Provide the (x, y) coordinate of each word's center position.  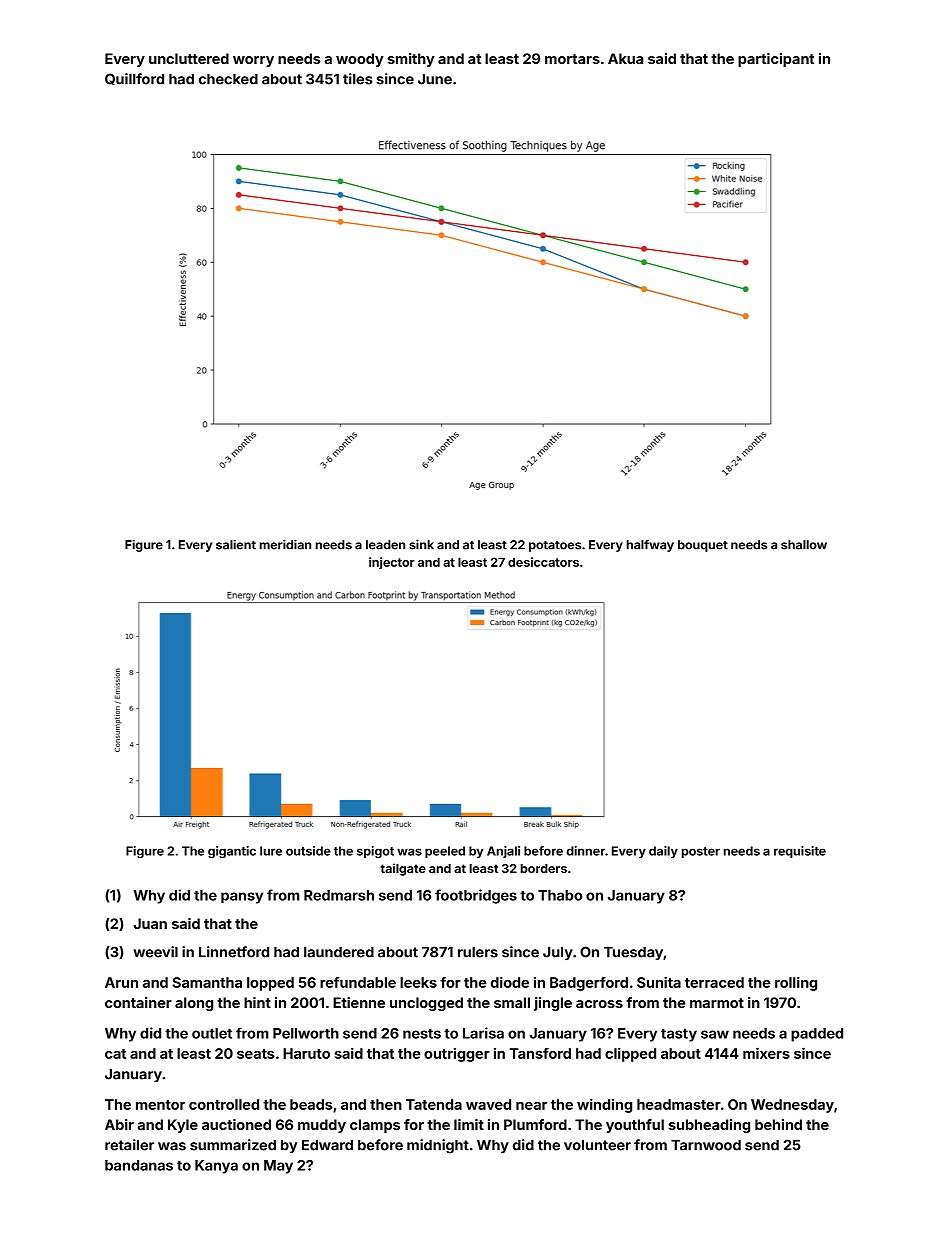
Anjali (503, 852)
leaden (385, 545)
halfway (650, 546)
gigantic (232, 852)
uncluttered (189, 58)
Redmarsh (339, 895)
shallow (804, 545)
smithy (411, 60)
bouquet (703, 546)
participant (776, 60)
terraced (714, 982)
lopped (270, 984)
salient (236, 545)
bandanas (139, 1165)
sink (421, 545)
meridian (285, 545)
